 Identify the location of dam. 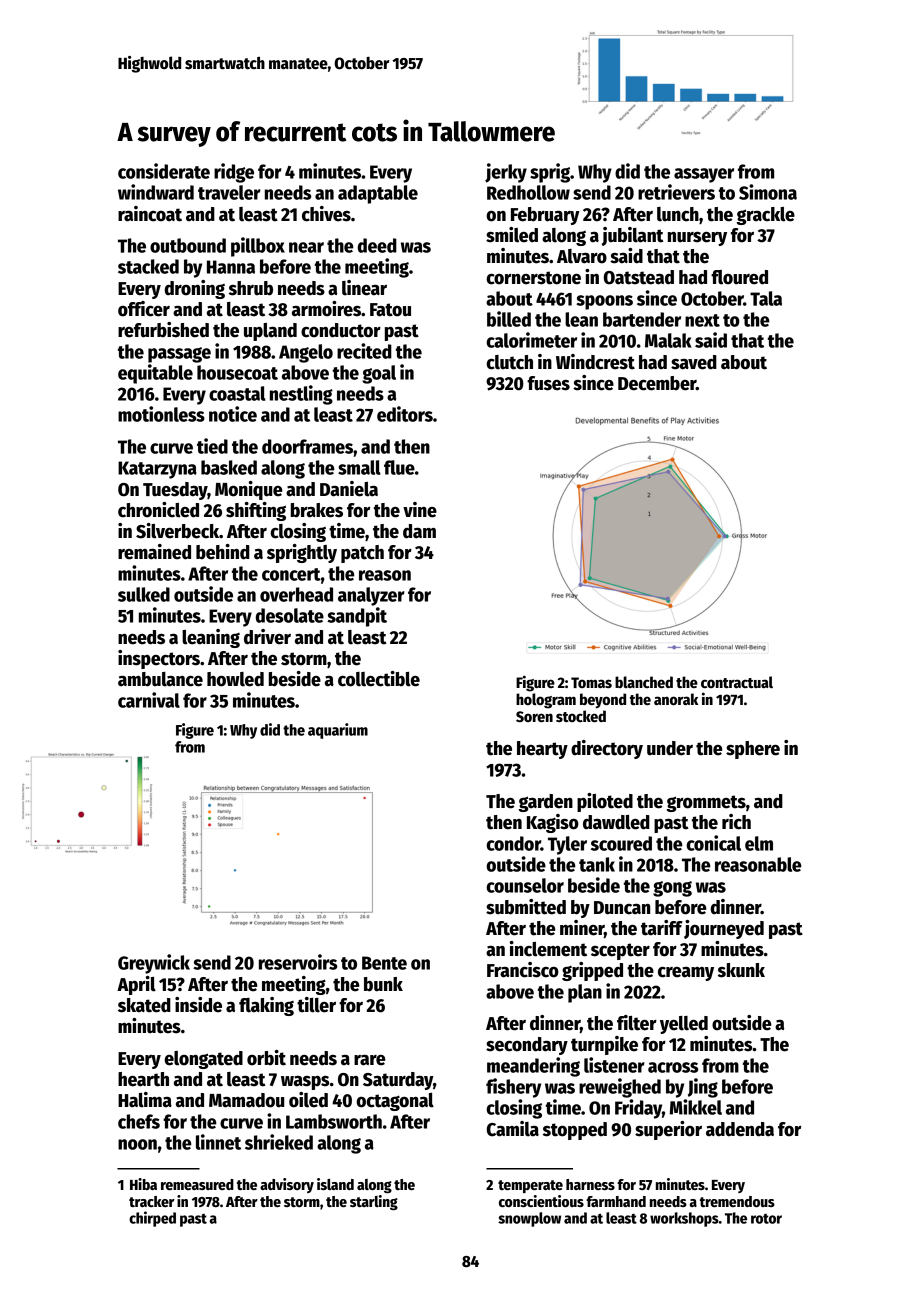
(419, 531).
